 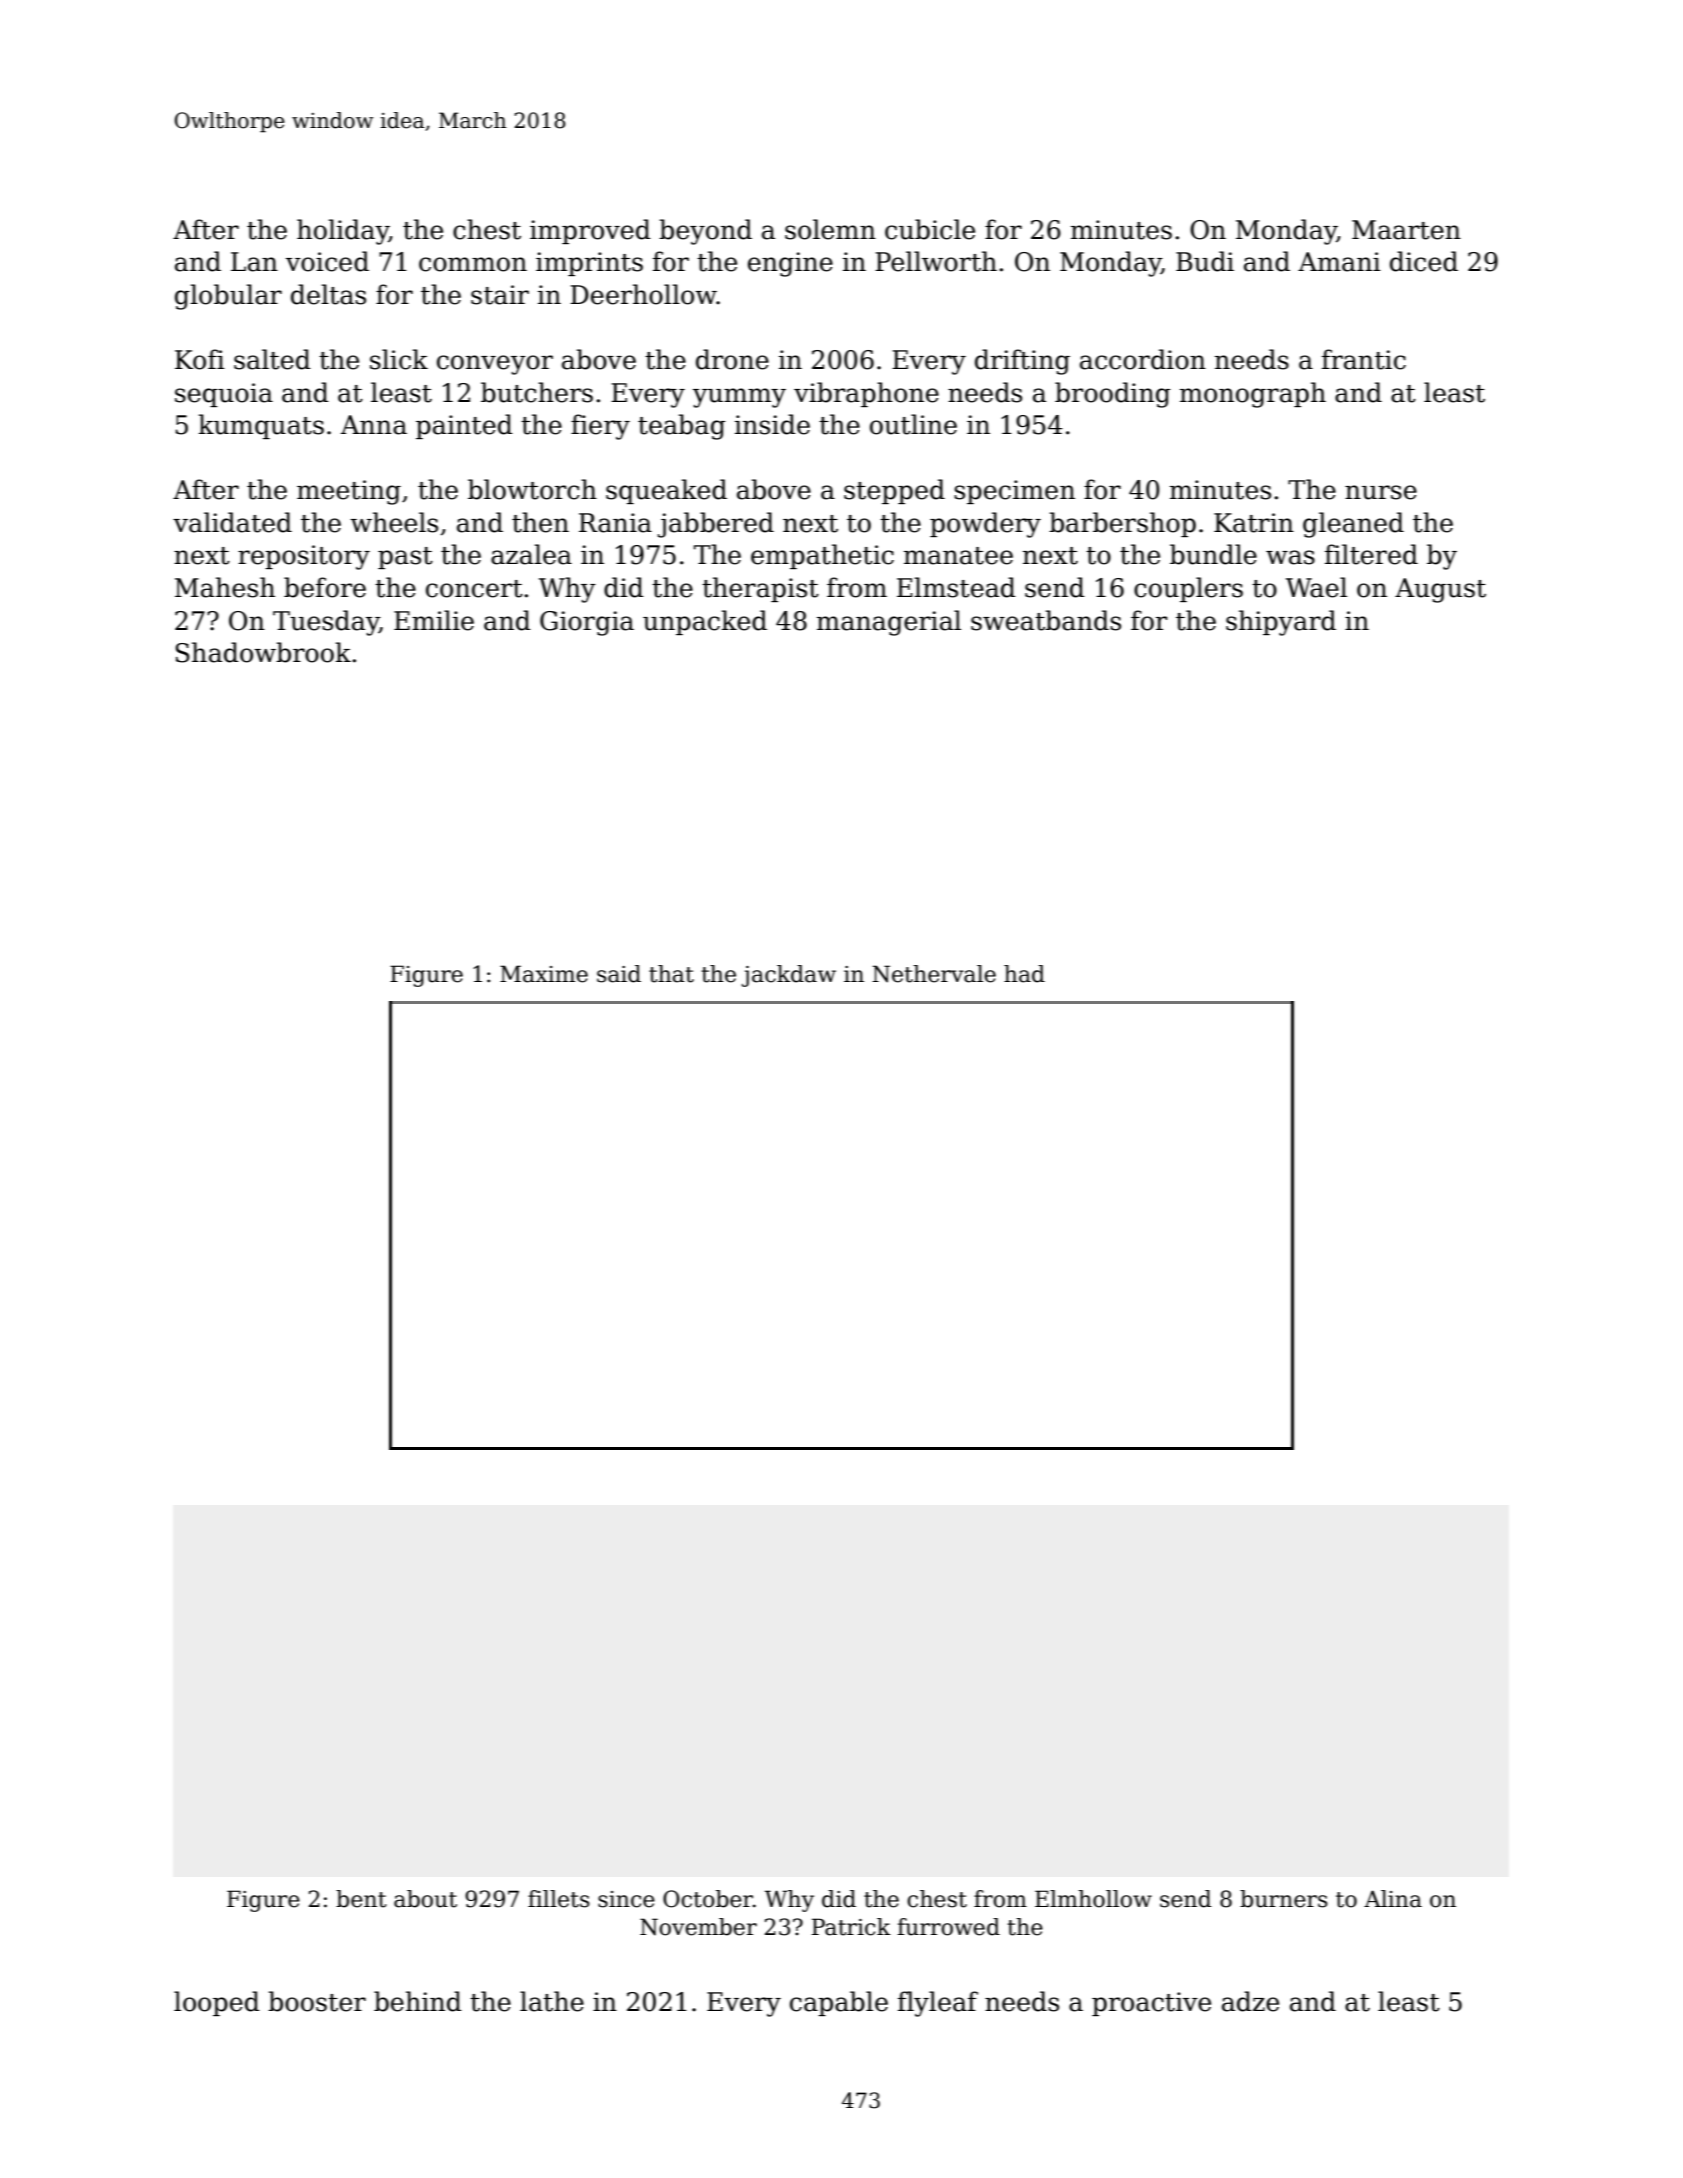 What do you see at coordinates (544, 974) in the screenshot?
I see `Maxime` at bounding box center [544, 974].
